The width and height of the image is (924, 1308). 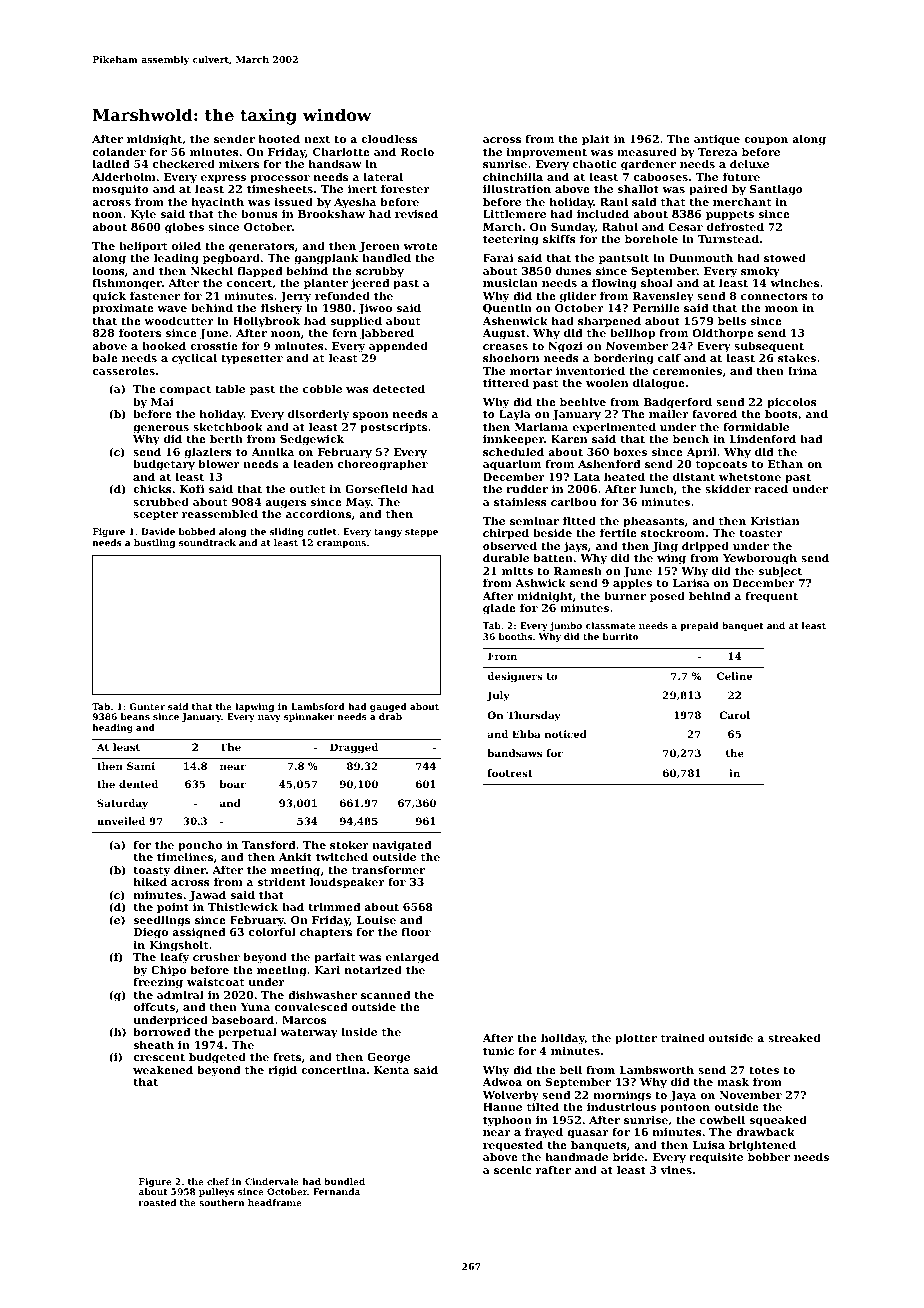 I want to click on Layla, so click(x=515, y=415).
